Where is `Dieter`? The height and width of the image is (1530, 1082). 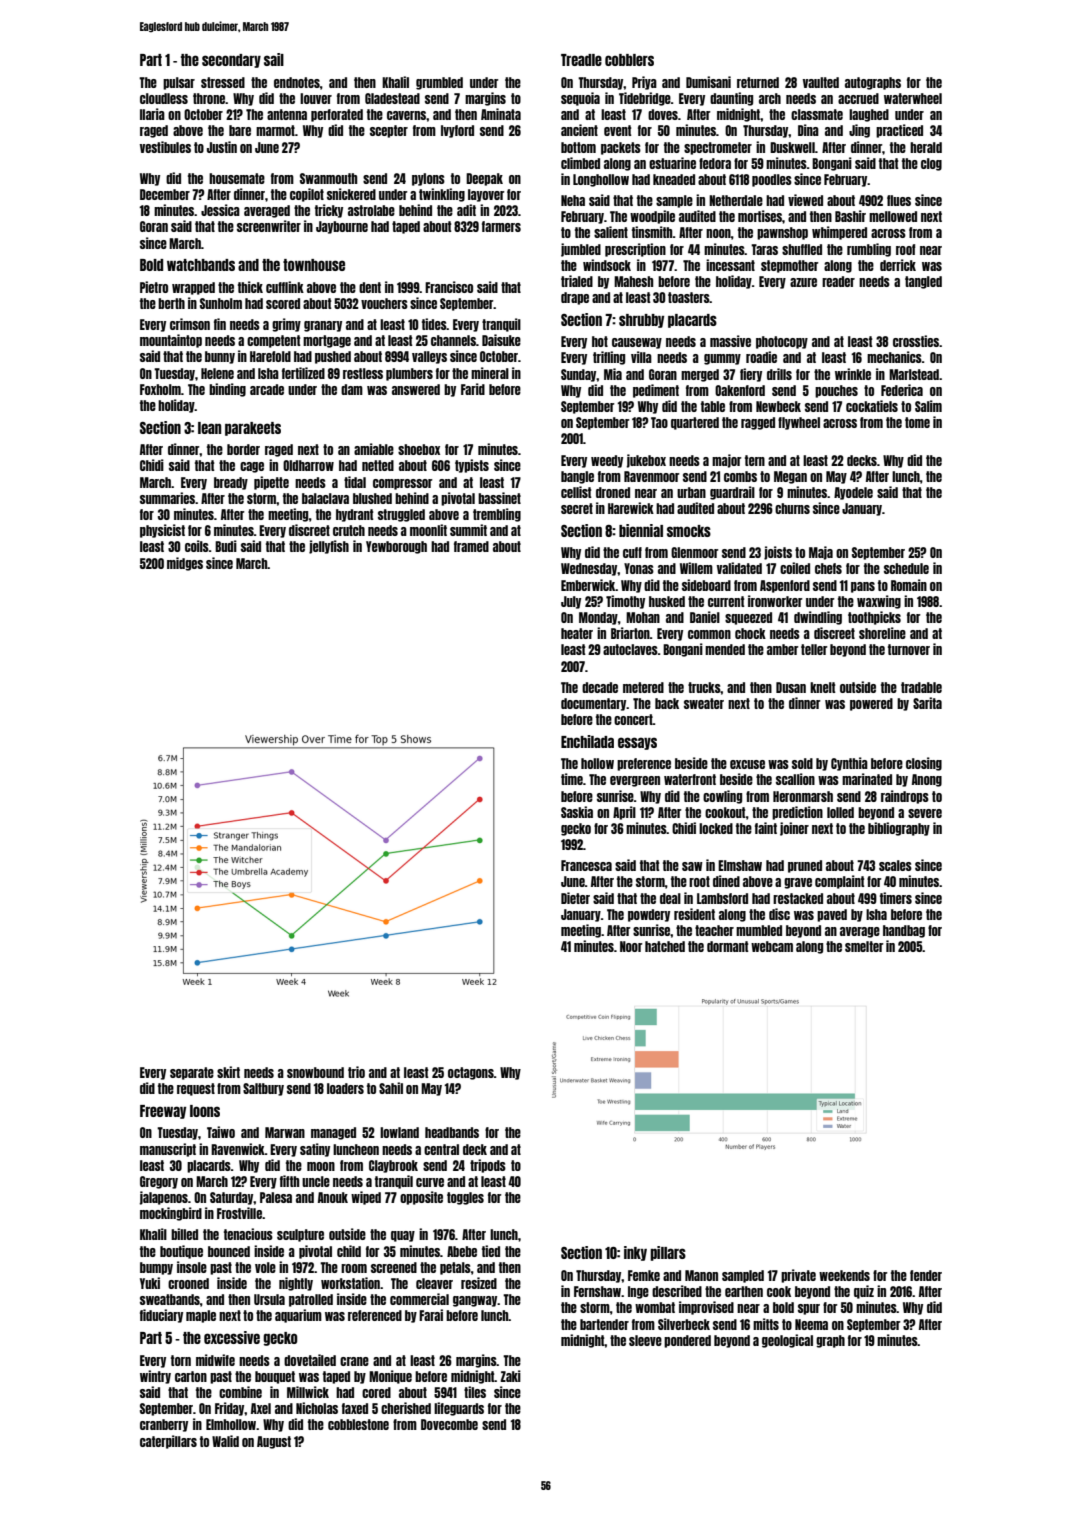 Dieter is located at coordinates (575, 898).
